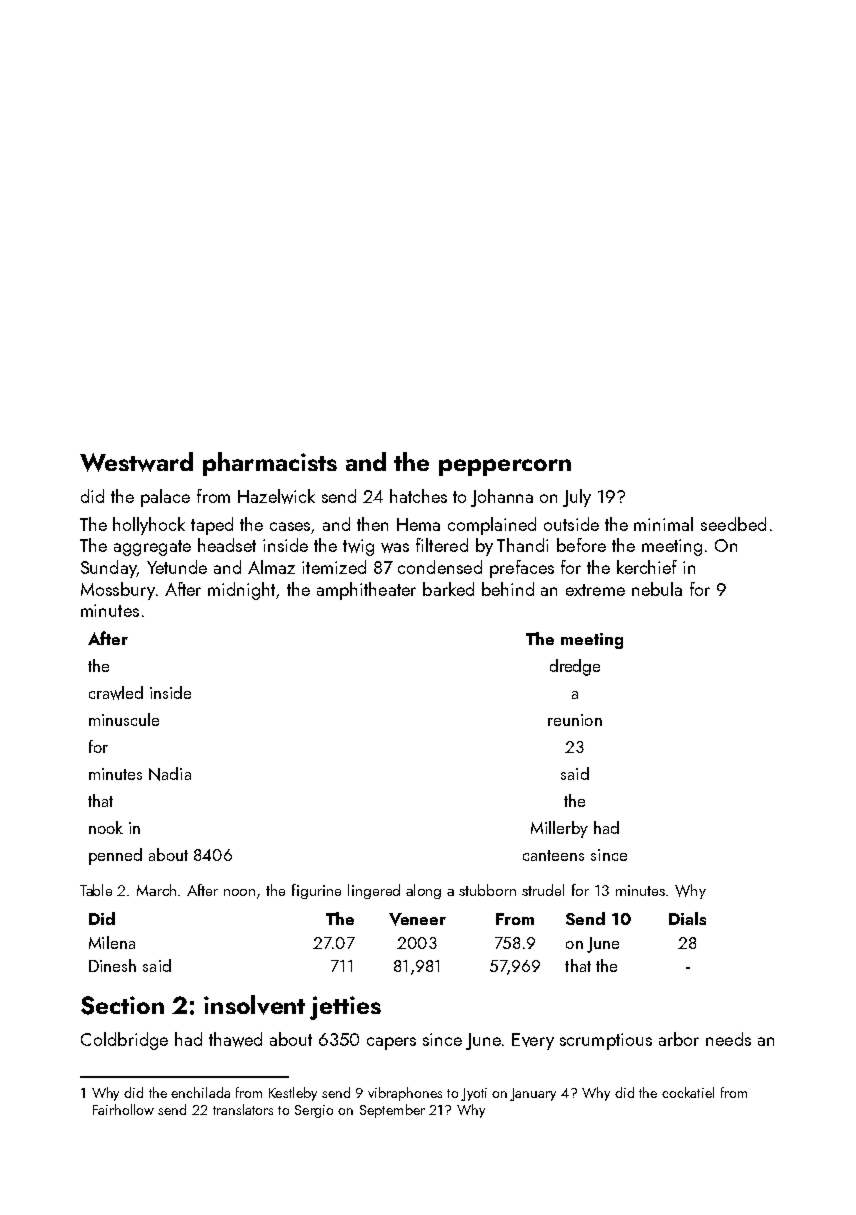  What do you see at coordinates (122, 1005) in the screenshot?
I see `Section` at bounding box center [122, 1005].
